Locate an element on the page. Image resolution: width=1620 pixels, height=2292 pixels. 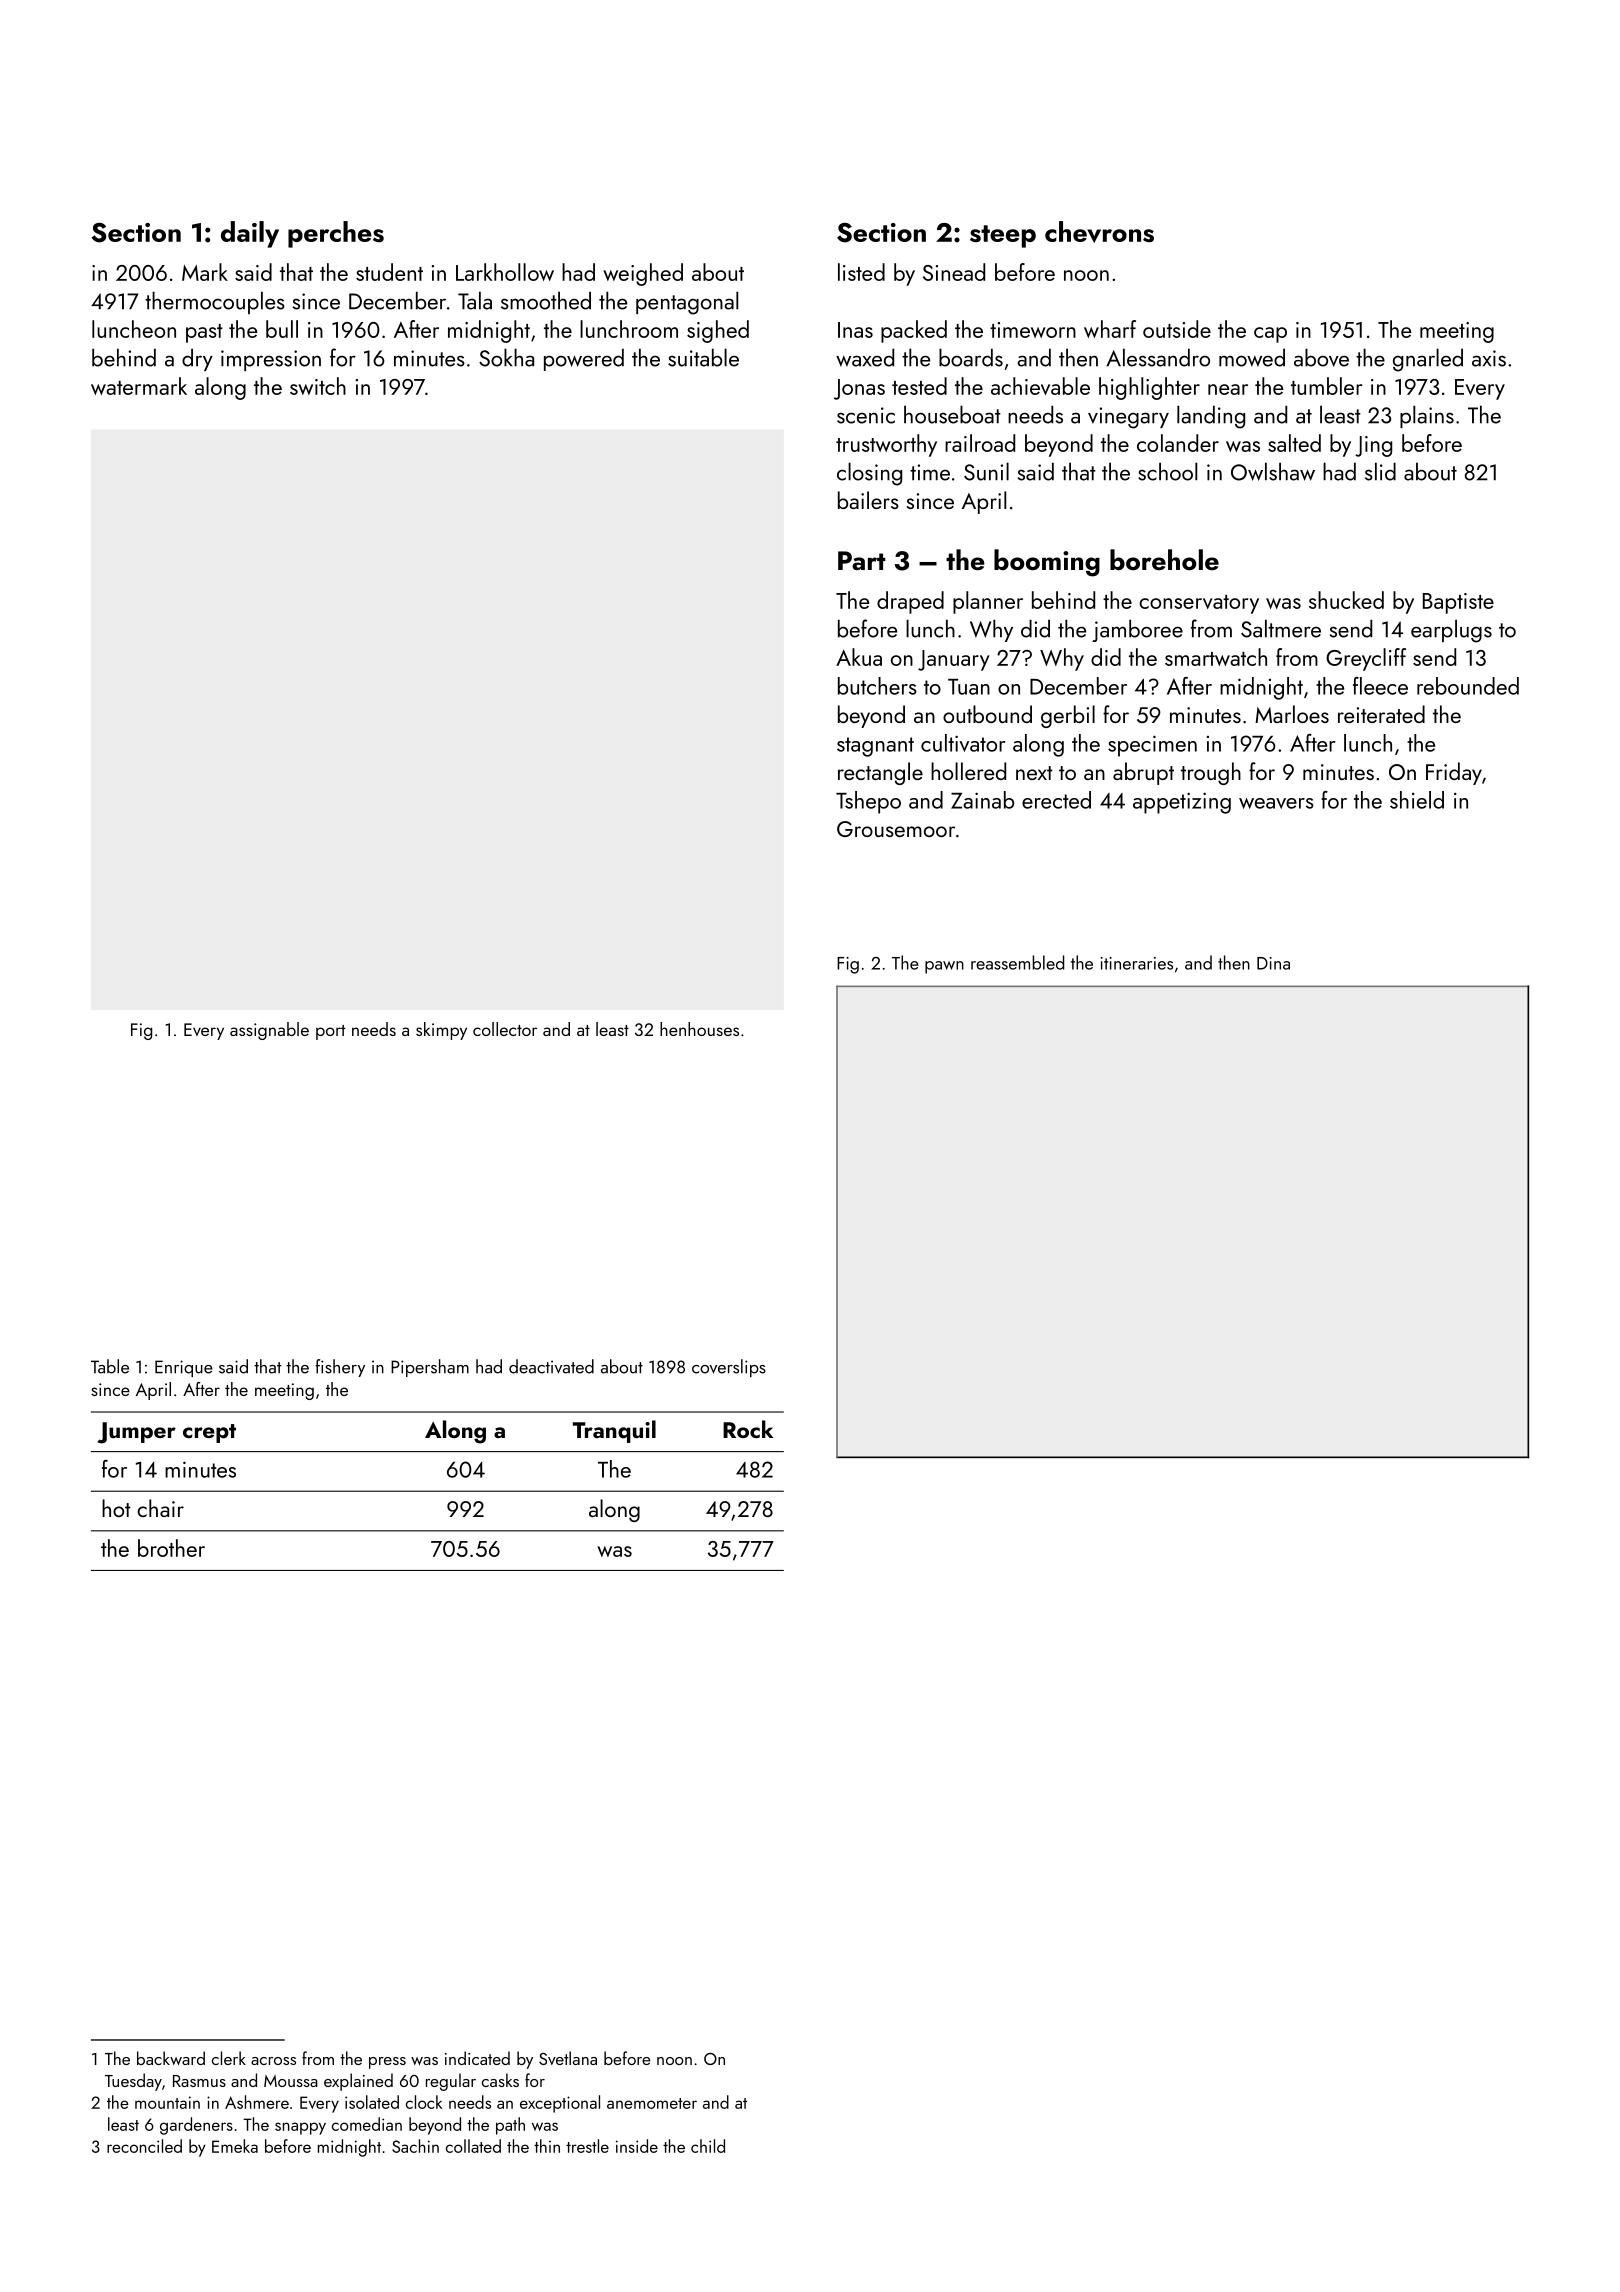
Larkhollow is located at coordinates (505, 272).
